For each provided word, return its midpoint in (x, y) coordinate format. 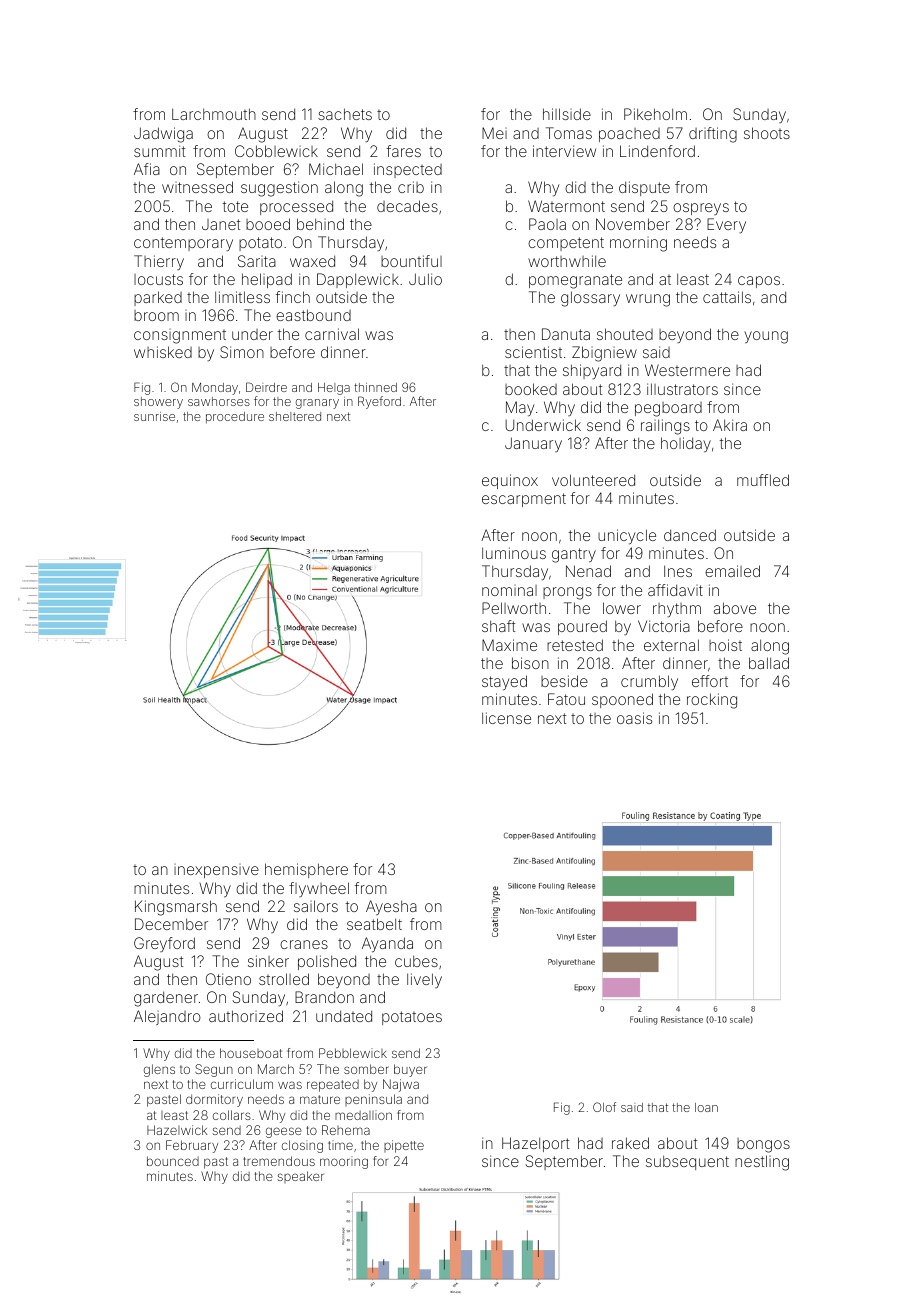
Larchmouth (214, 114)
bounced (173, 1161)
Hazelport (535, 1144)
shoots (767, 133)
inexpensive (216, 871)
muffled (763, 480)
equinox (510, 481)
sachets (345, 114)
